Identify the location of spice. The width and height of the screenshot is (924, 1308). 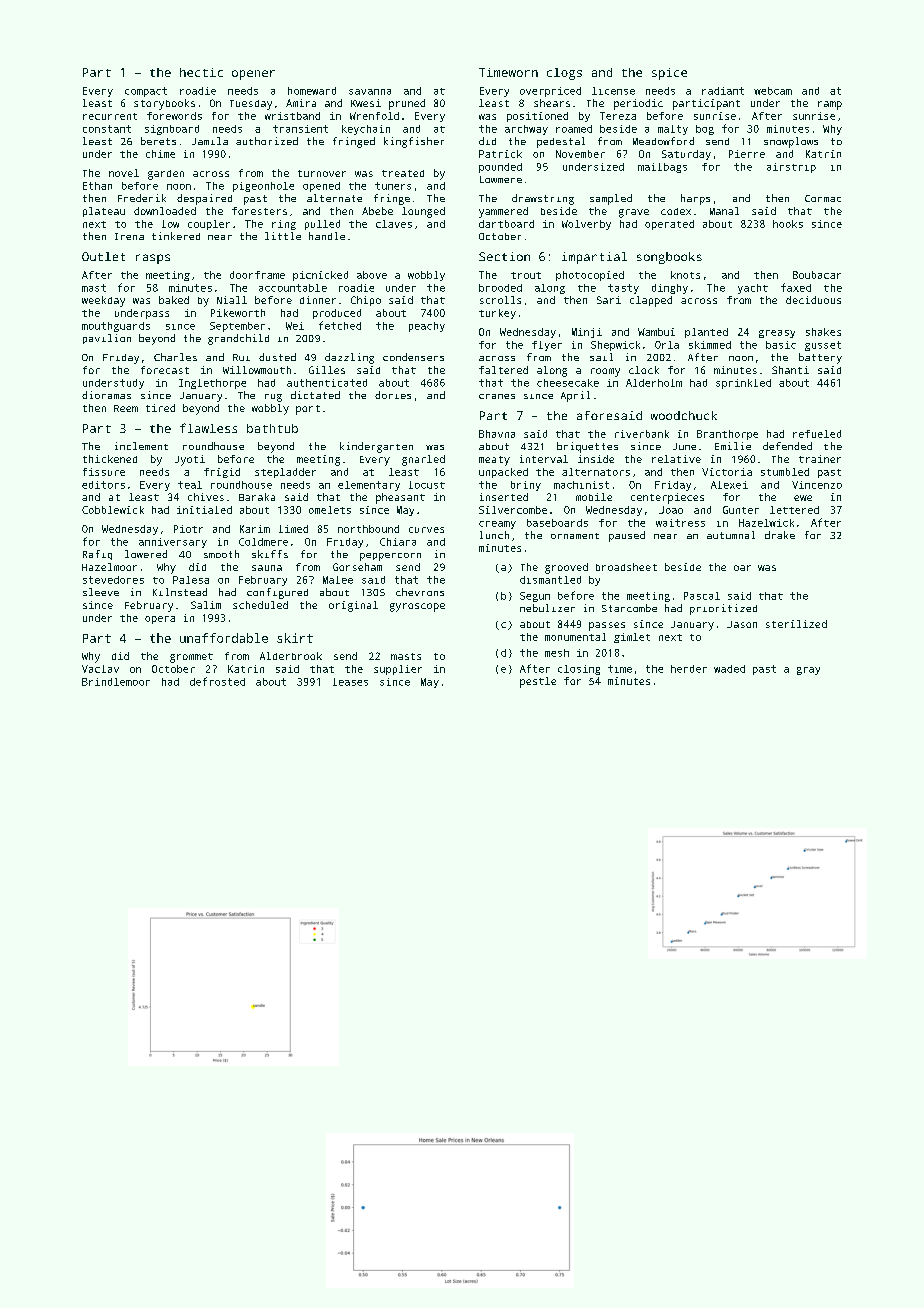
(669, 74).
